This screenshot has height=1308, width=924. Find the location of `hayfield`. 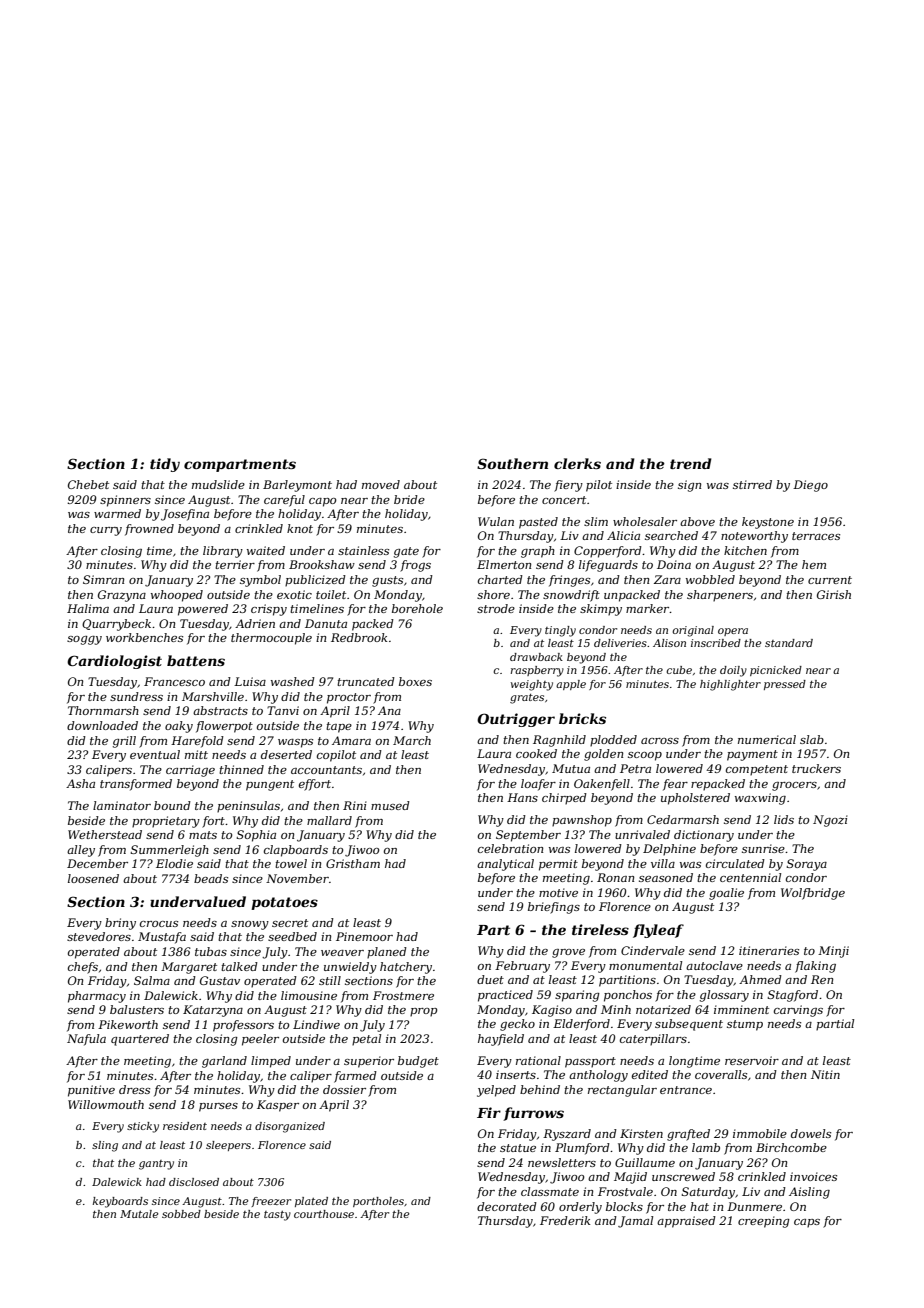

hayfield is located at coordinates (501, 1040).
